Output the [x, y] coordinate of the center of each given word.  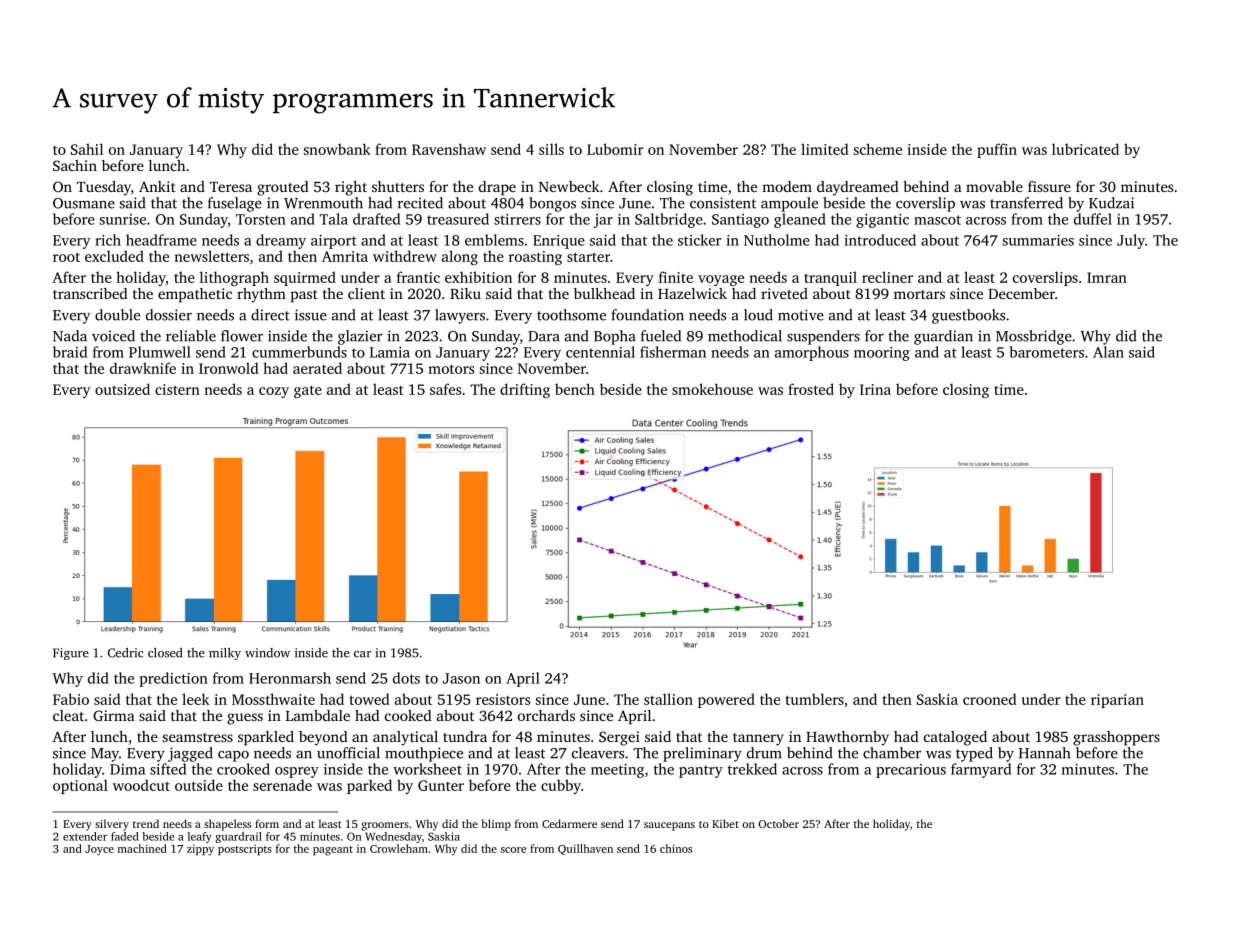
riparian [1117, 701]
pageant [333, 851]
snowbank [337, 149]
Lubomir [615, 149]
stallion [668, 699]
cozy [274, 392]
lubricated [1085, 149]
